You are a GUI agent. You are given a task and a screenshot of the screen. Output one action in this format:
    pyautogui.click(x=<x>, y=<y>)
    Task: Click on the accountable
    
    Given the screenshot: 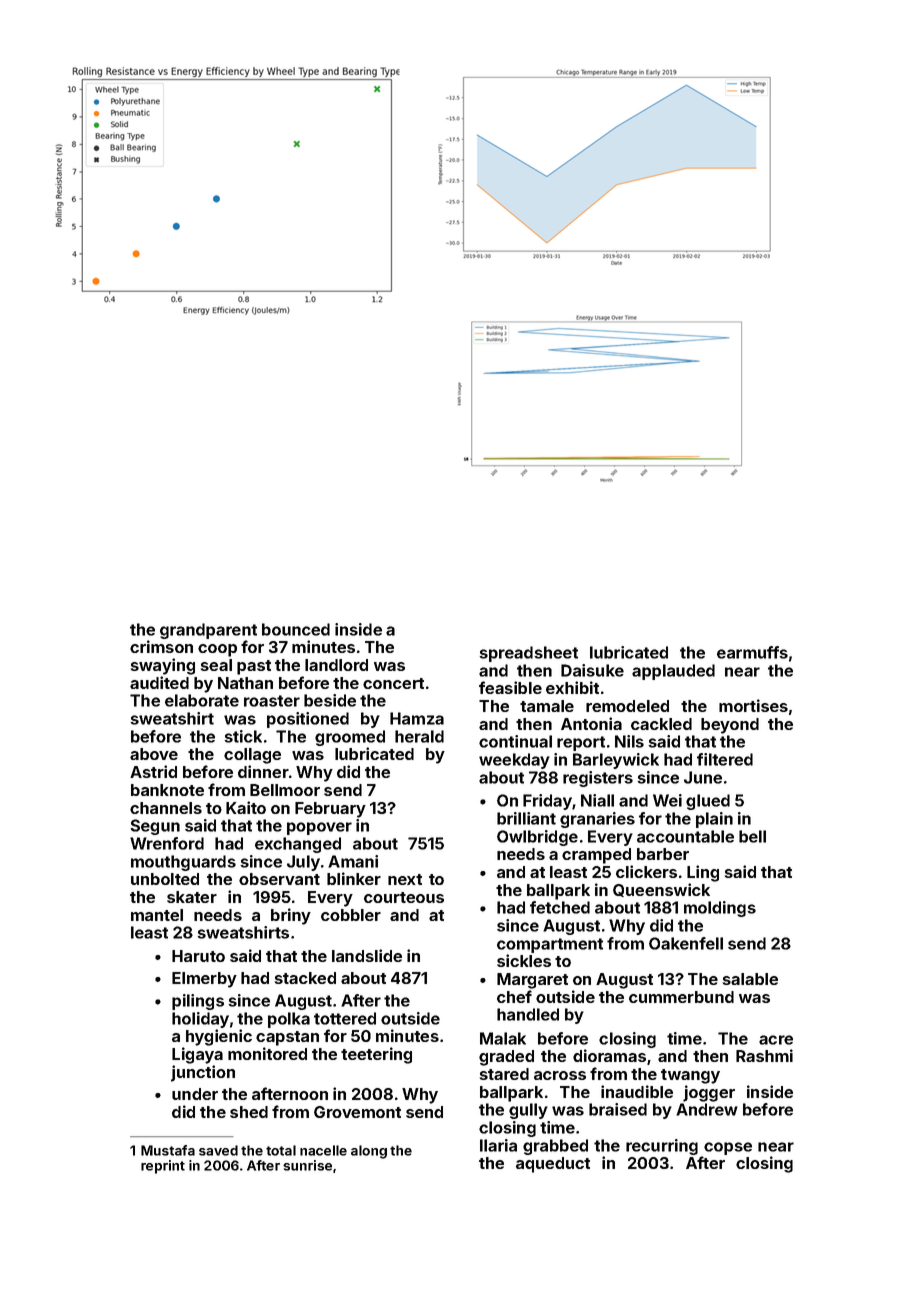 What is the action you would take?
    pyautogui.click(x=685, y=836)
